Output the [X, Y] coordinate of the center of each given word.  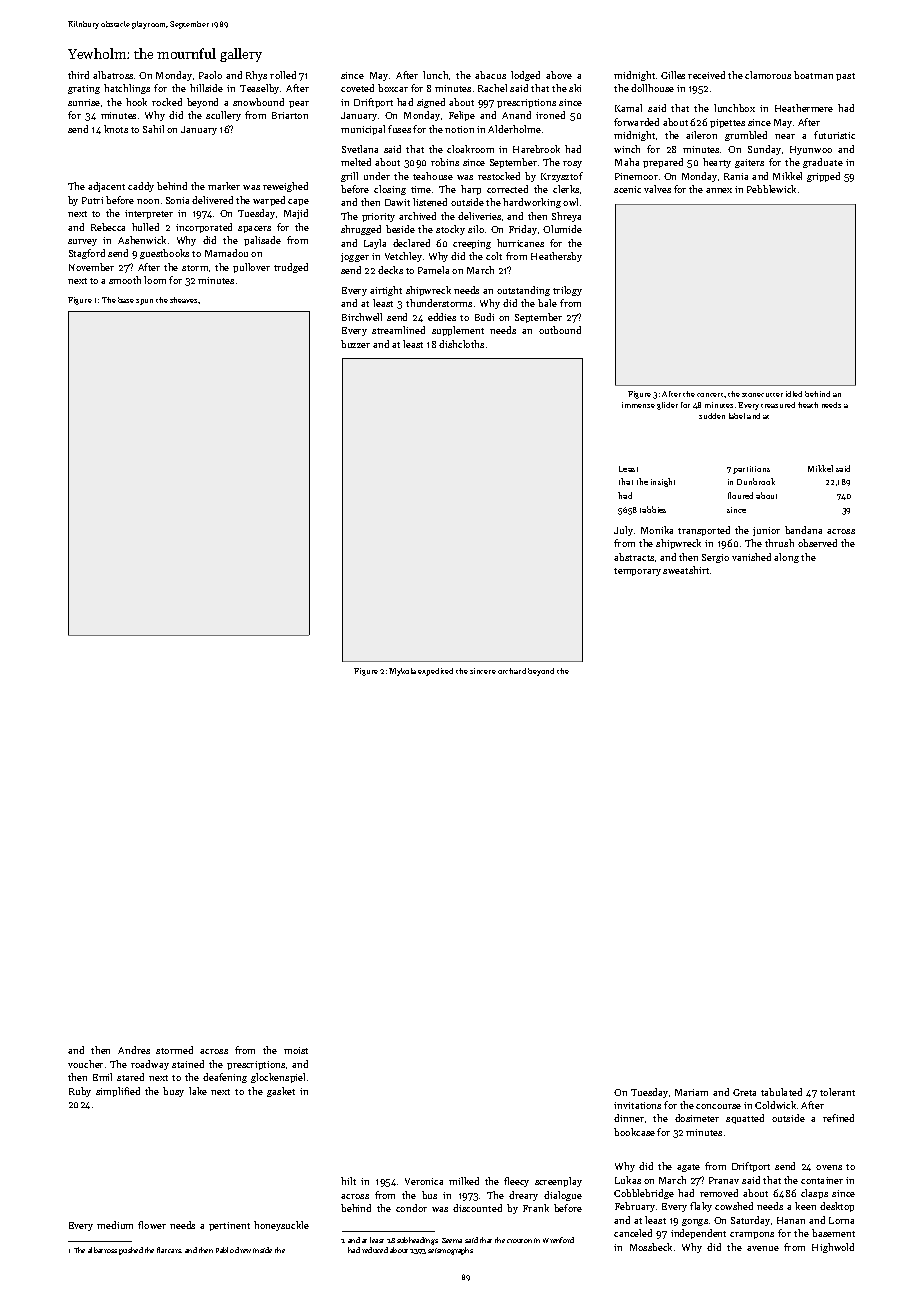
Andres [134, 1050]
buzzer [355, 344]
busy [173, 1092]
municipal [363, 130]
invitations [637, 1105]
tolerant [837, 1092]
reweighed [285, 187]
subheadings [417, 1241]
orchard [512, 671]
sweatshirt [686, 570]
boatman [813, 75]
